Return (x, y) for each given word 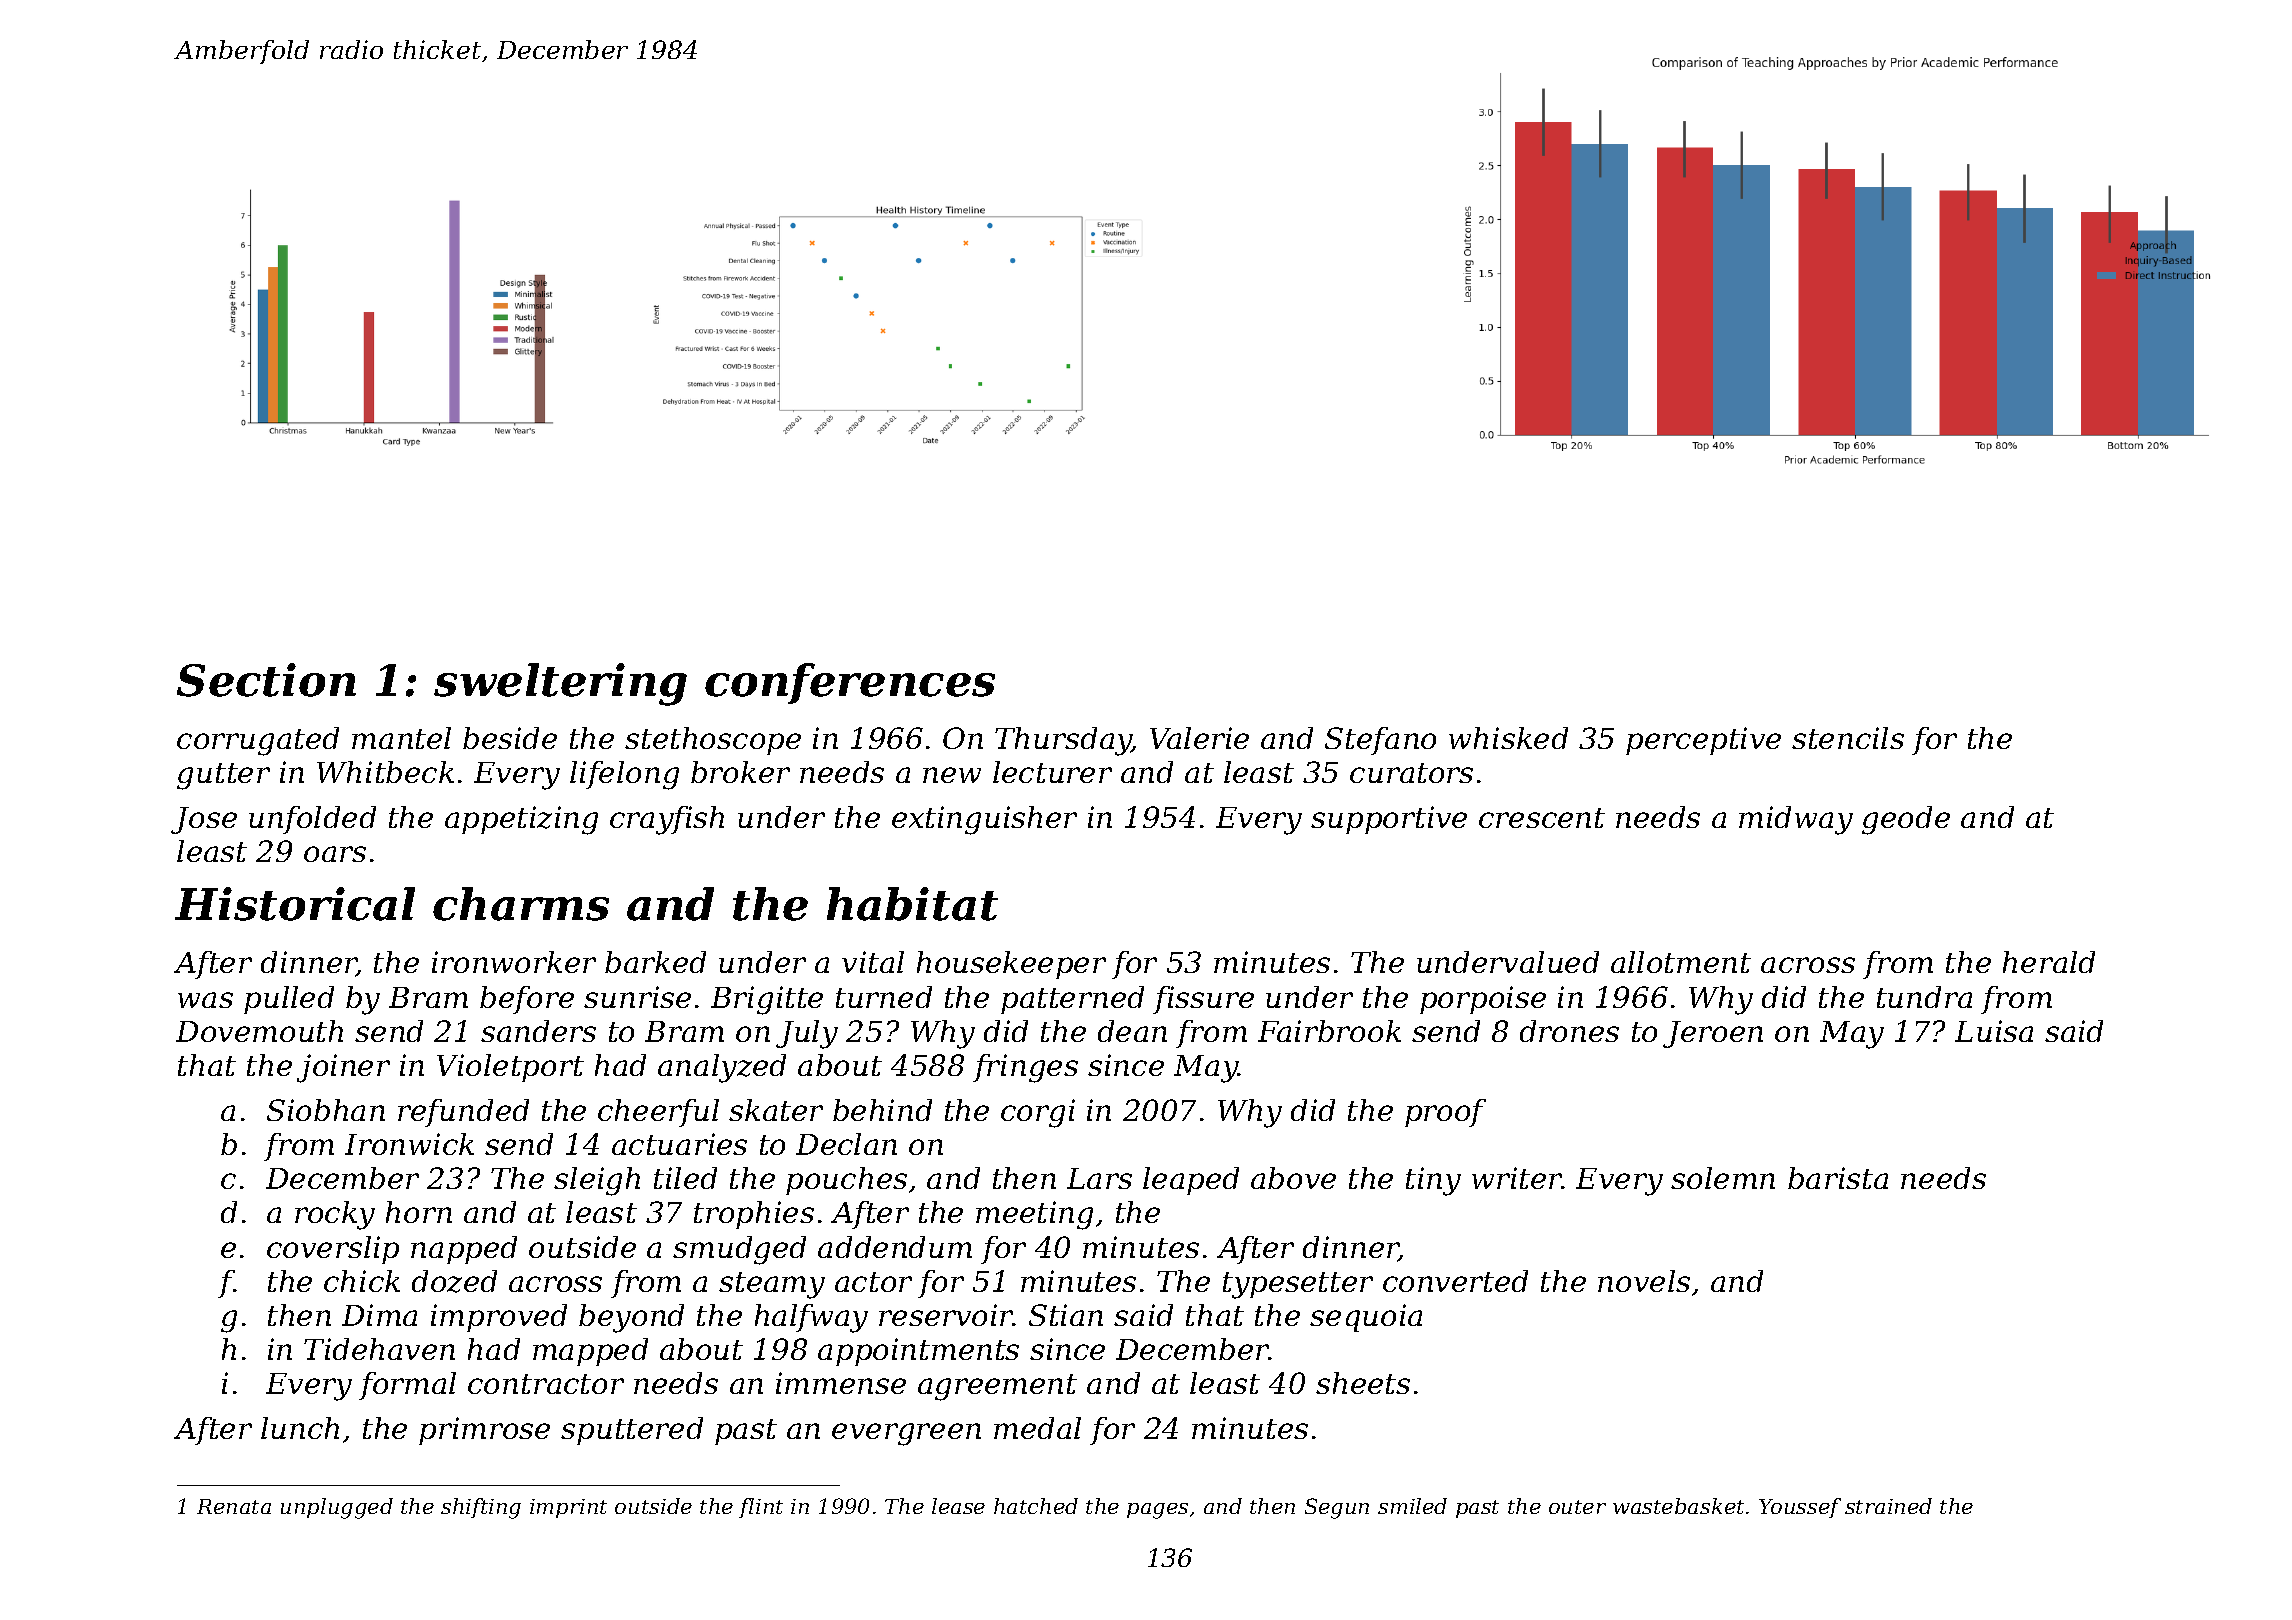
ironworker (514, 962)
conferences (850, 683)
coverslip (333, 1250)
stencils (1848, 738)
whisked (1508, 738)
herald (2049, 962)
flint (761, 1508)
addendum (895, 1247)
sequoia (1366, 1318)
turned (884, 997)
